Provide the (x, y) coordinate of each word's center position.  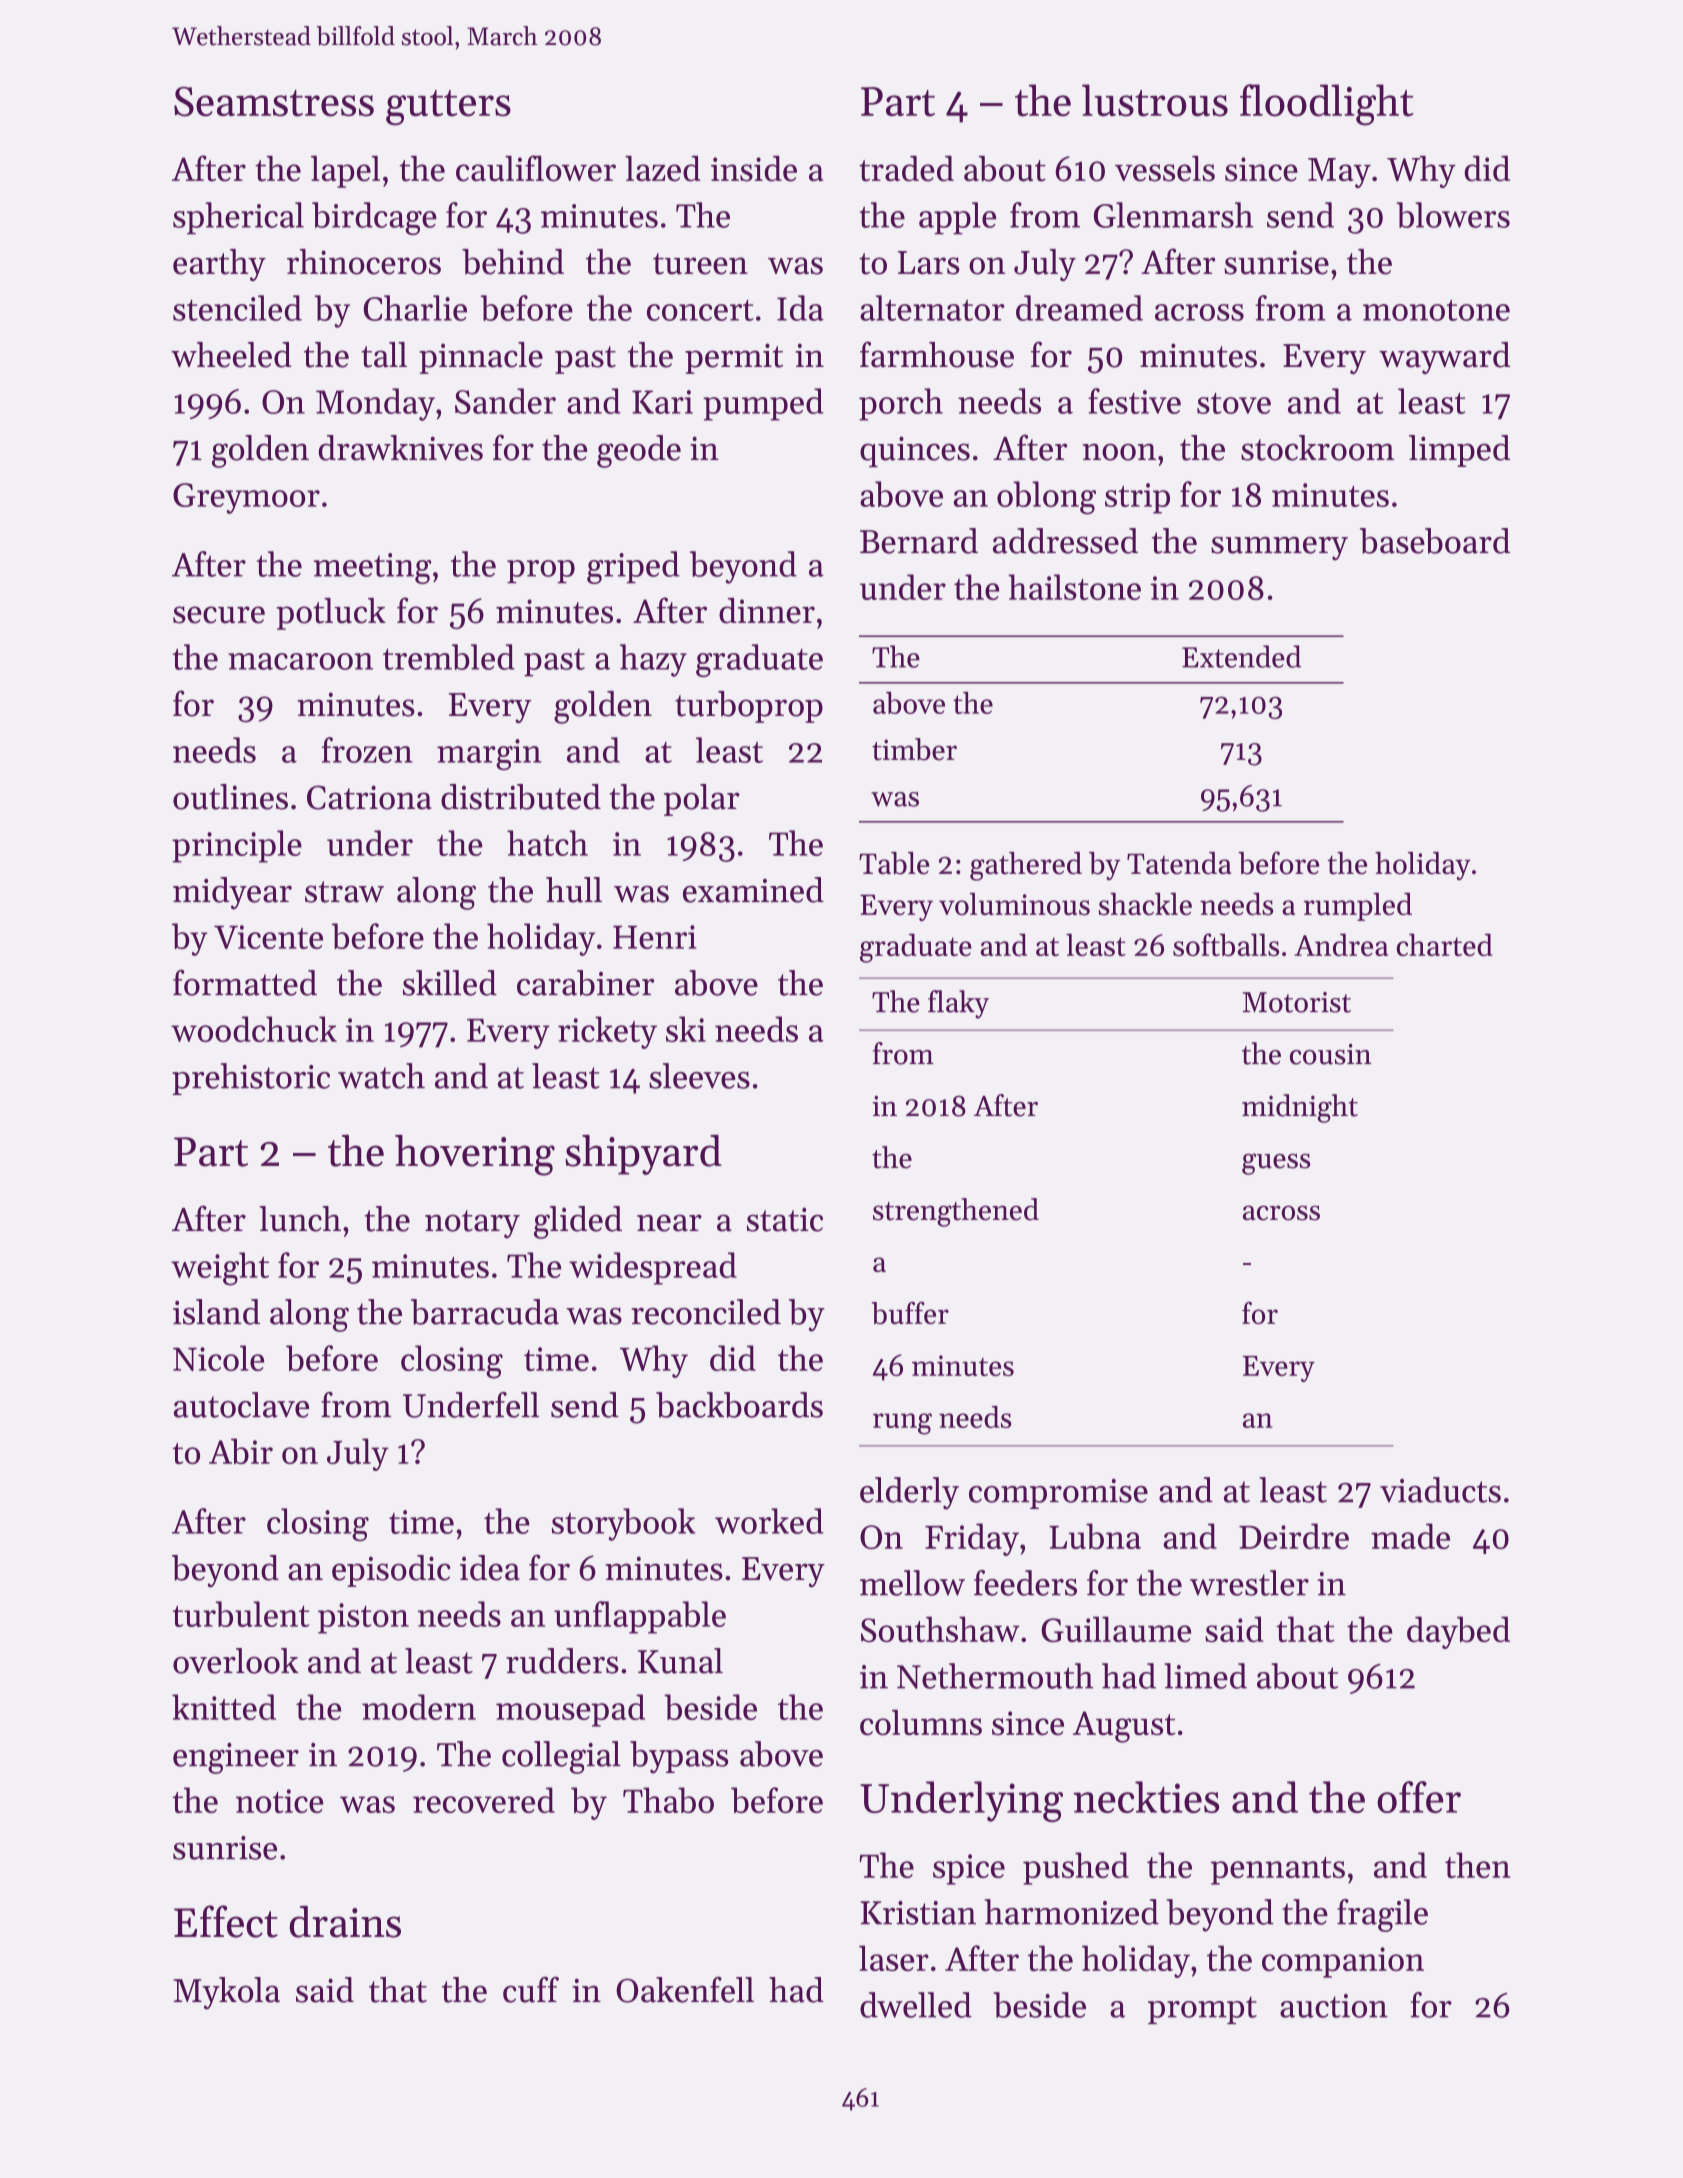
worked (769, 1521)
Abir (241, 1451)
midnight (1300, 1108)
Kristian (918, 1913)
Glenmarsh (1173, 215)
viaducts (1440, 1490)
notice (280, 1801)
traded (906, 169)
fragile (1382, 1915)
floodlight (1326, 105)
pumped (763, 404)
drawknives (400, 448)
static (785, 1219)
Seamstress (274, 102)
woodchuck (254, 1029)
